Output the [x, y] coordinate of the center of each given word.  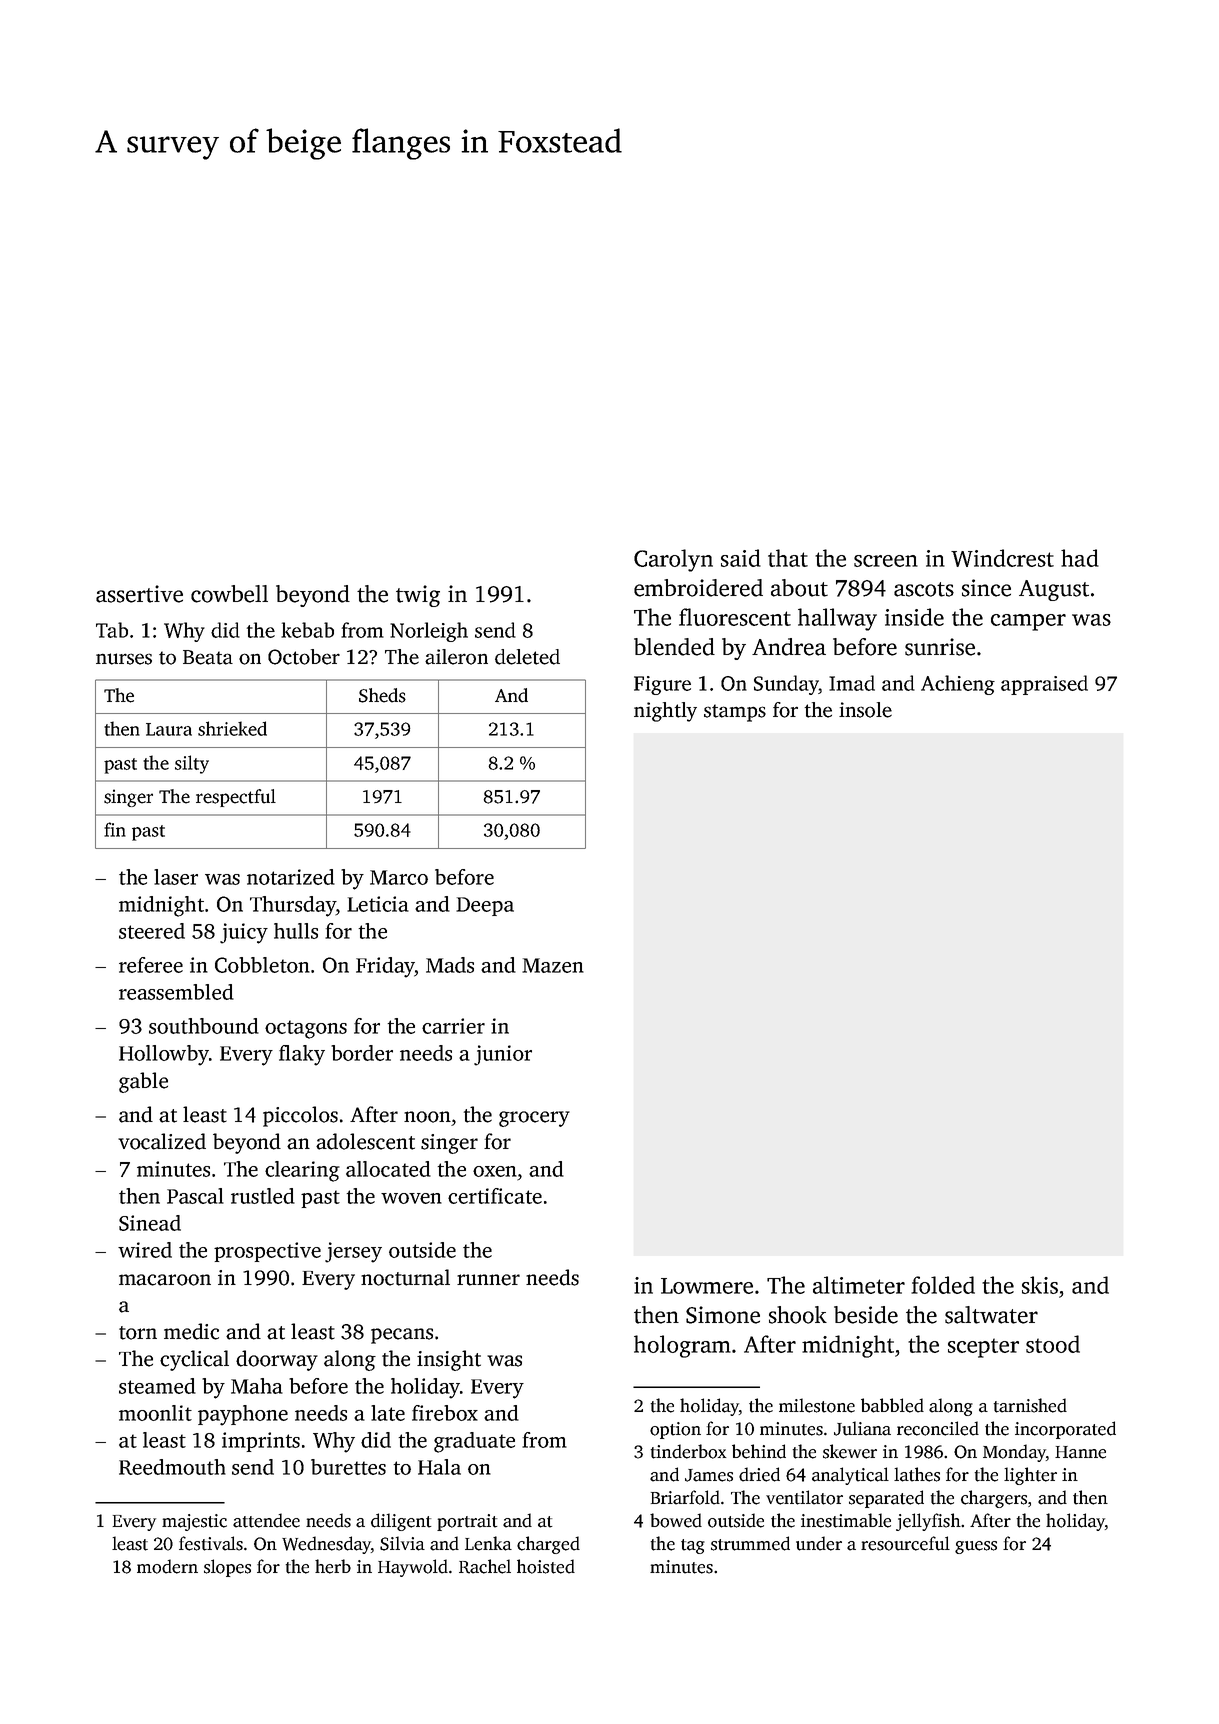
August [1054, 590]
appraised [1044, 685]
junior [503, 1055]
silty [192, 764]
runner [488, 1280]
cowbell [229, 594]
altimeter [859, 1285]
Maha [257, 1386]
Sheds [382, 695]
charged [548, 1545]
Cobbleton [262, 965]
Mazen [553, 965]
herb [333, 1566]
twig [418, 596]
